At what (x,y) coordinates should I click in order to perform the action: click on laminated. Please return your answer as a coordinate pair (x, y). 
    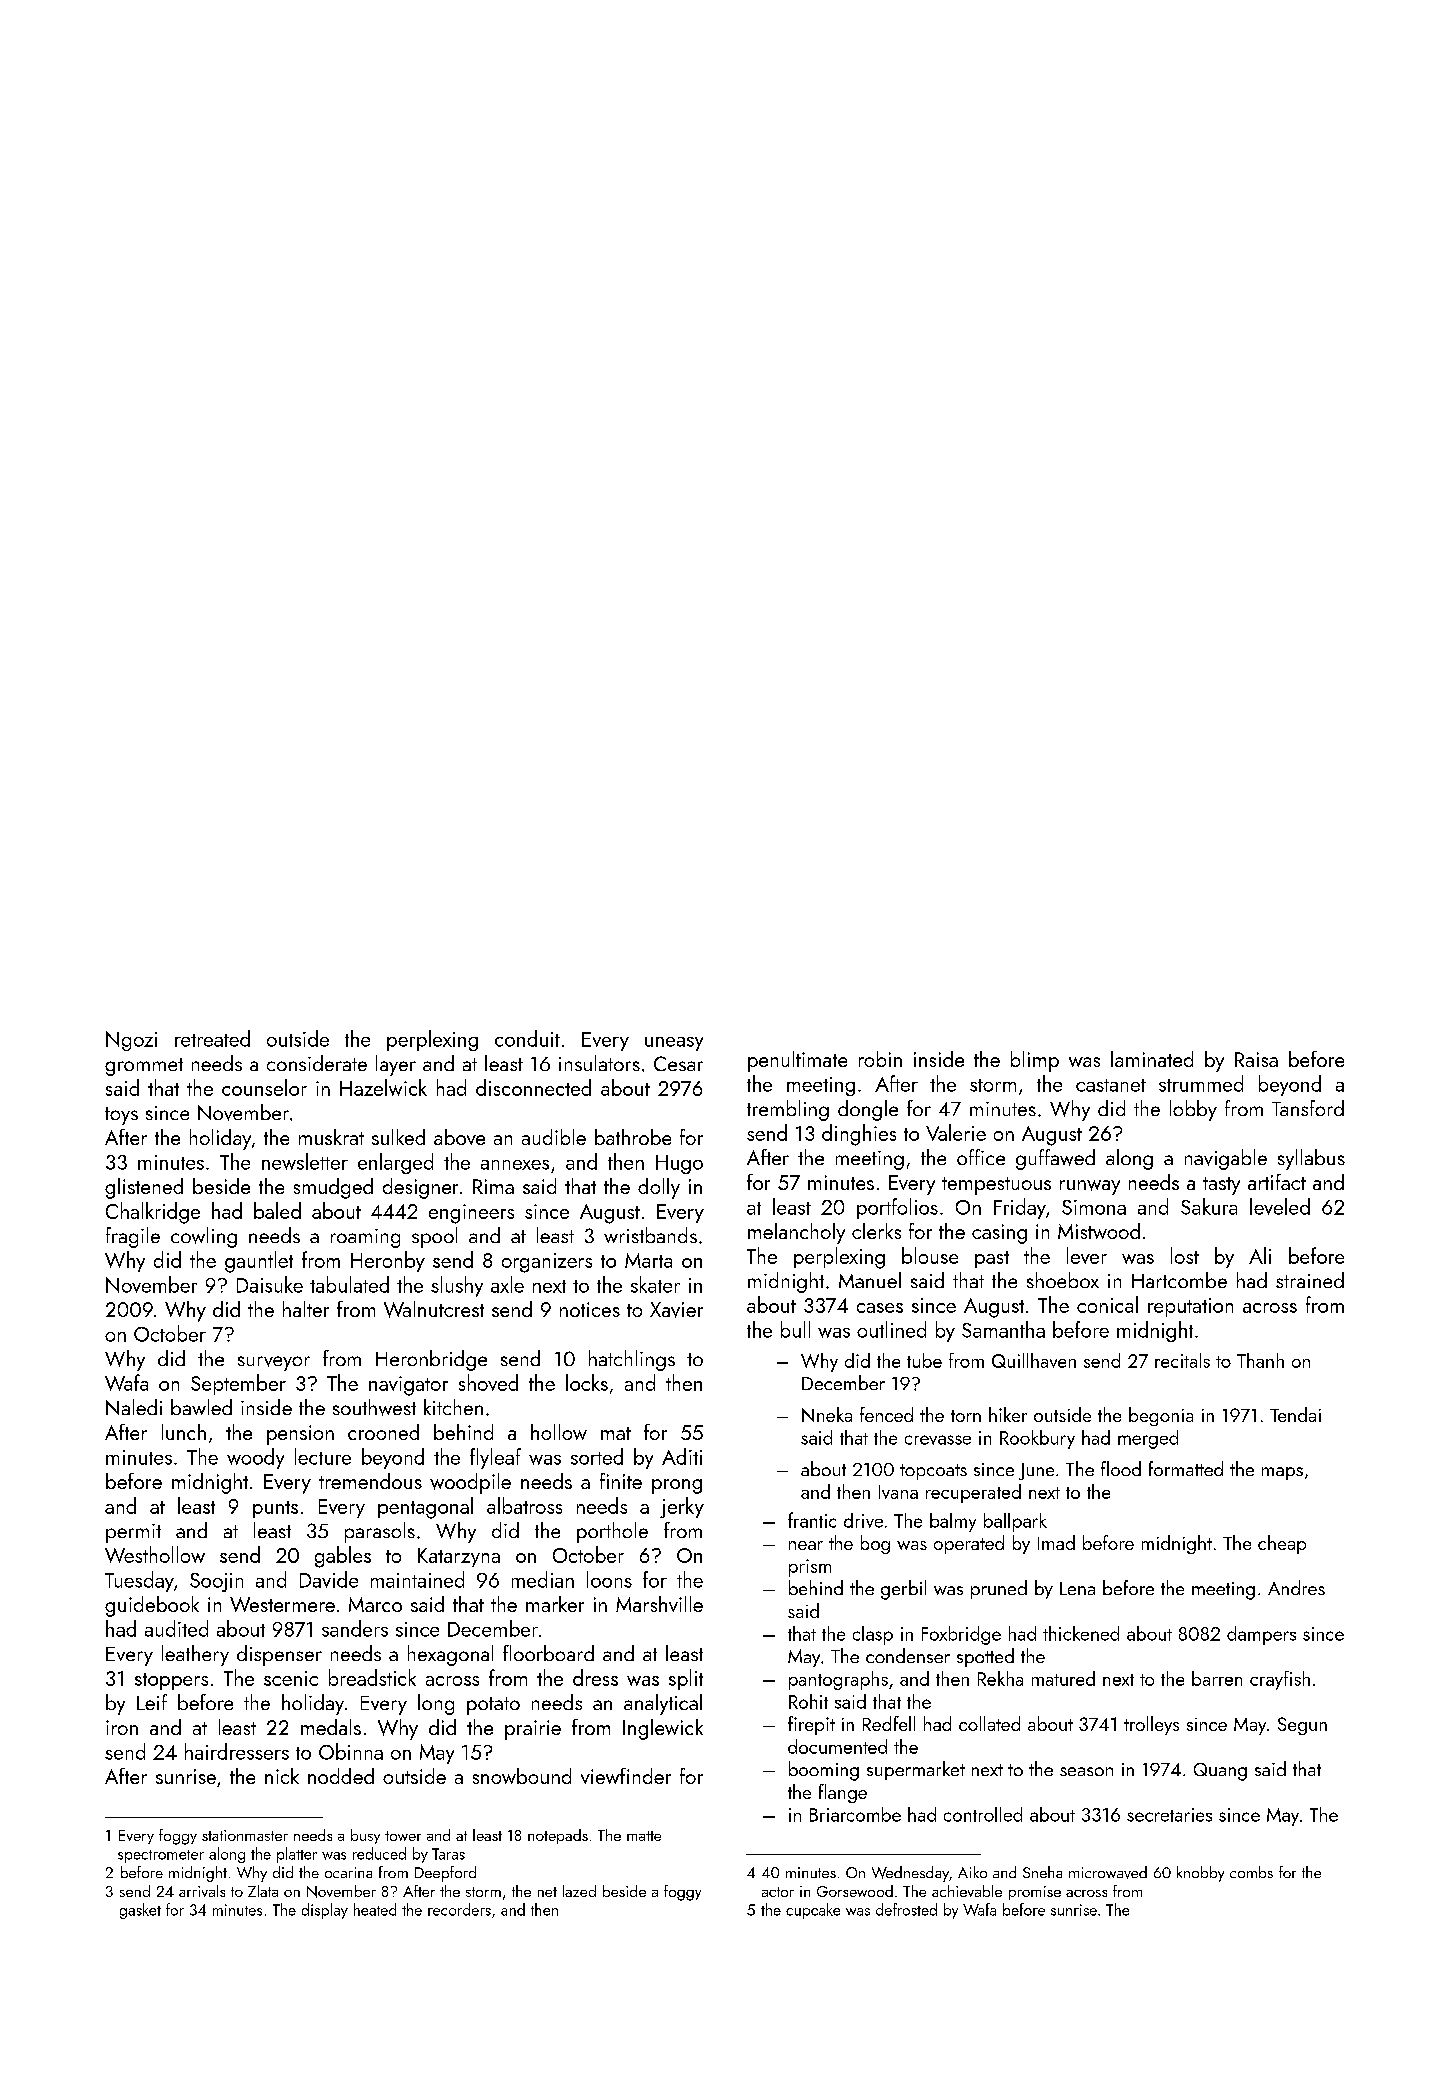
    Looking at the image, I should click on (1152, 1059).
